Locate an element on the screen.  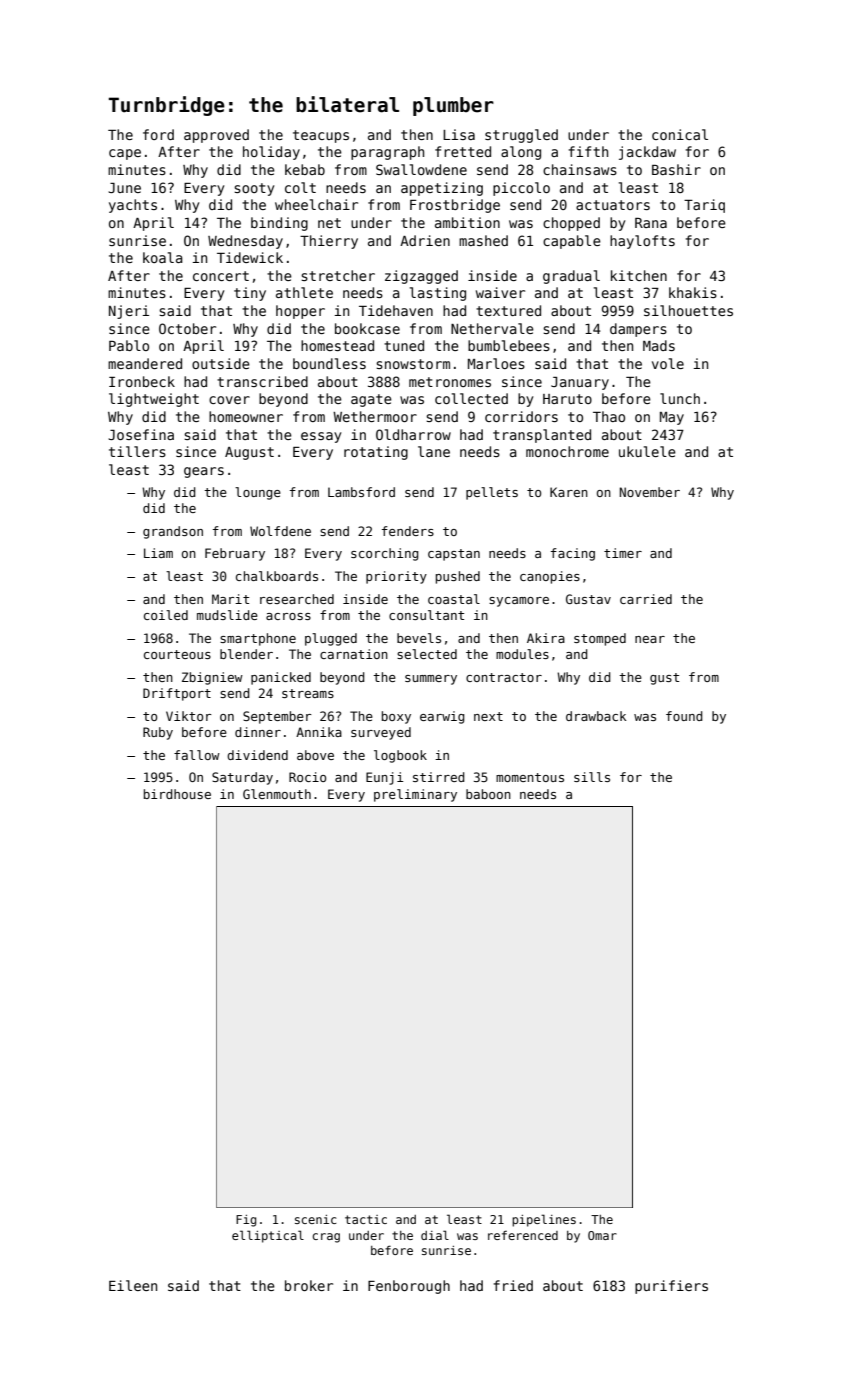
birdhouse is located at coordinates (177, 794).
